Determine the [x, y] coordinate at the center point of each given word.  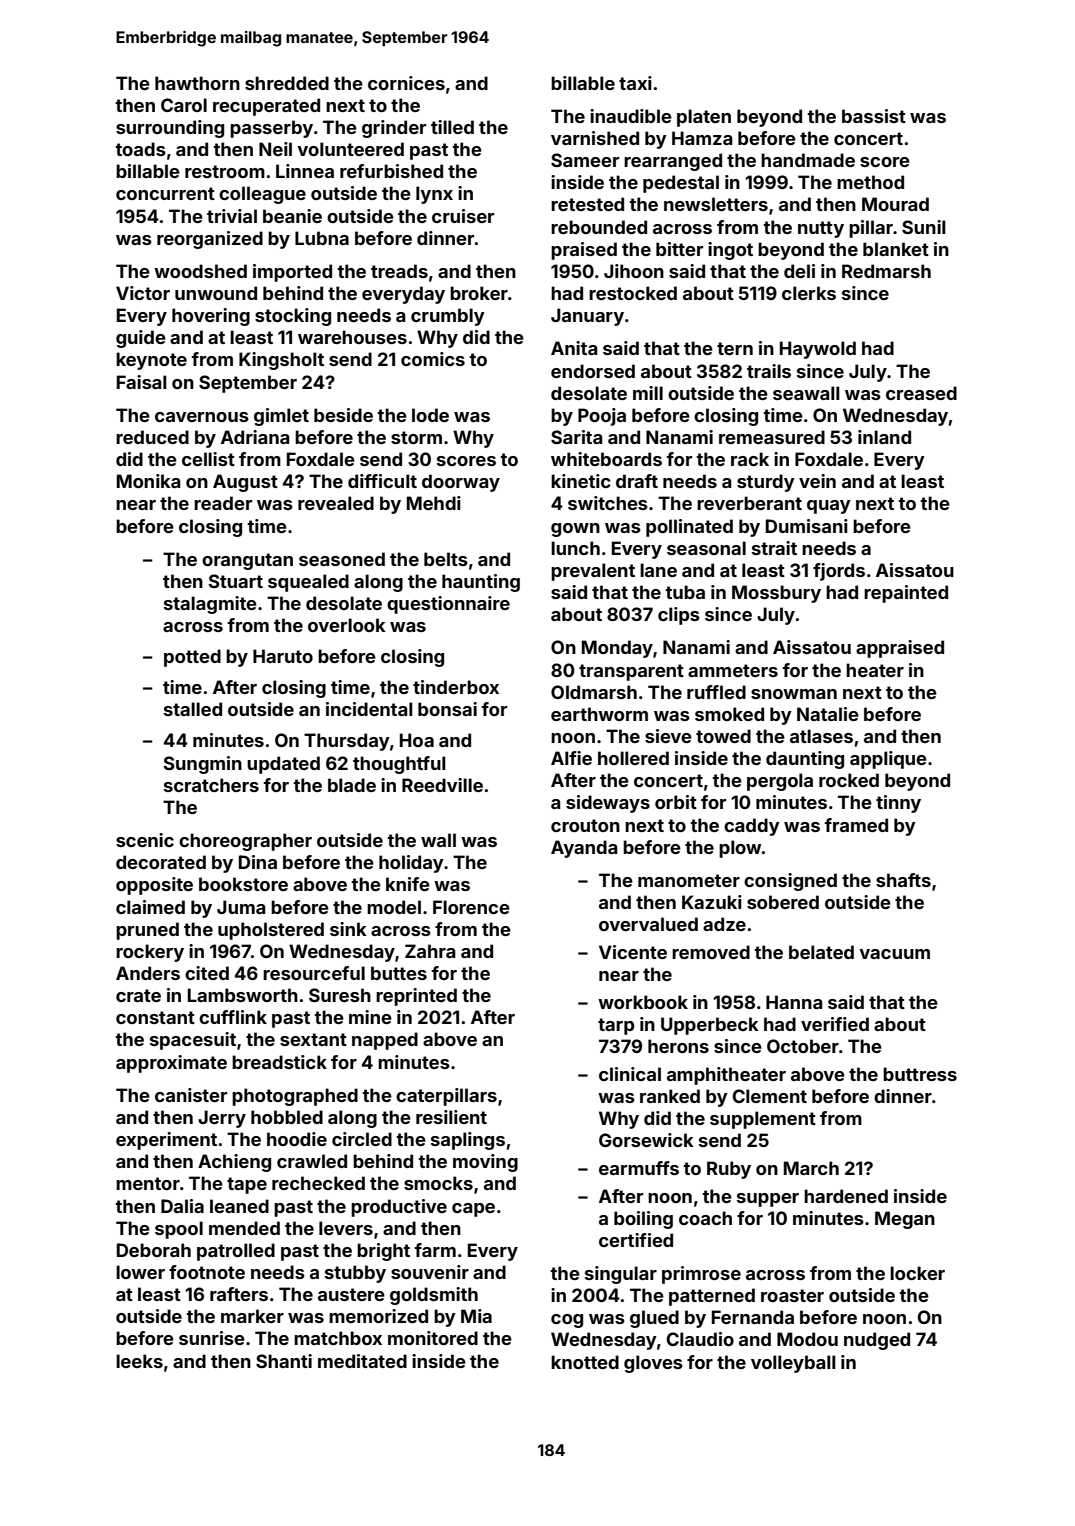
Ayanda [584, 849]
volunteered [350, 149]
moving [485, 1163]
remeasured [772, 437]
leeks [139, 1361]
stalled [193, 709]
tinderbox [456, 687]
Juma [241, 907]
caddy [752, 827]
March [811, 1168]
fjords [839, 572]
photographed [295, 1097]
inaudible [631, 116]
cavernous [202, 417]
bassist [874, 116]
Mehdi [434, 503]
